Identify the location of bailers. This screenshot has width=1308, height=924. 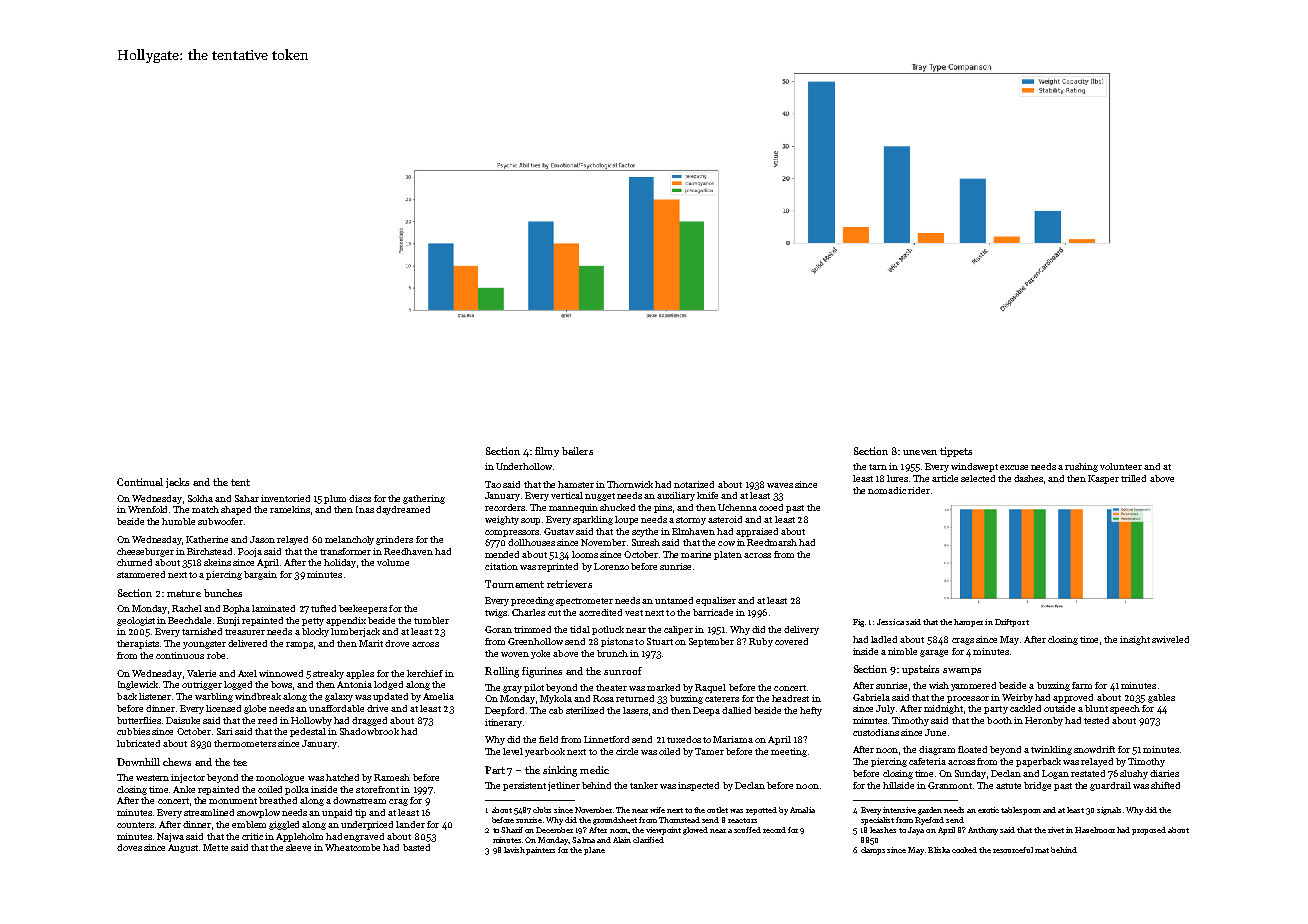
(577, 451).
